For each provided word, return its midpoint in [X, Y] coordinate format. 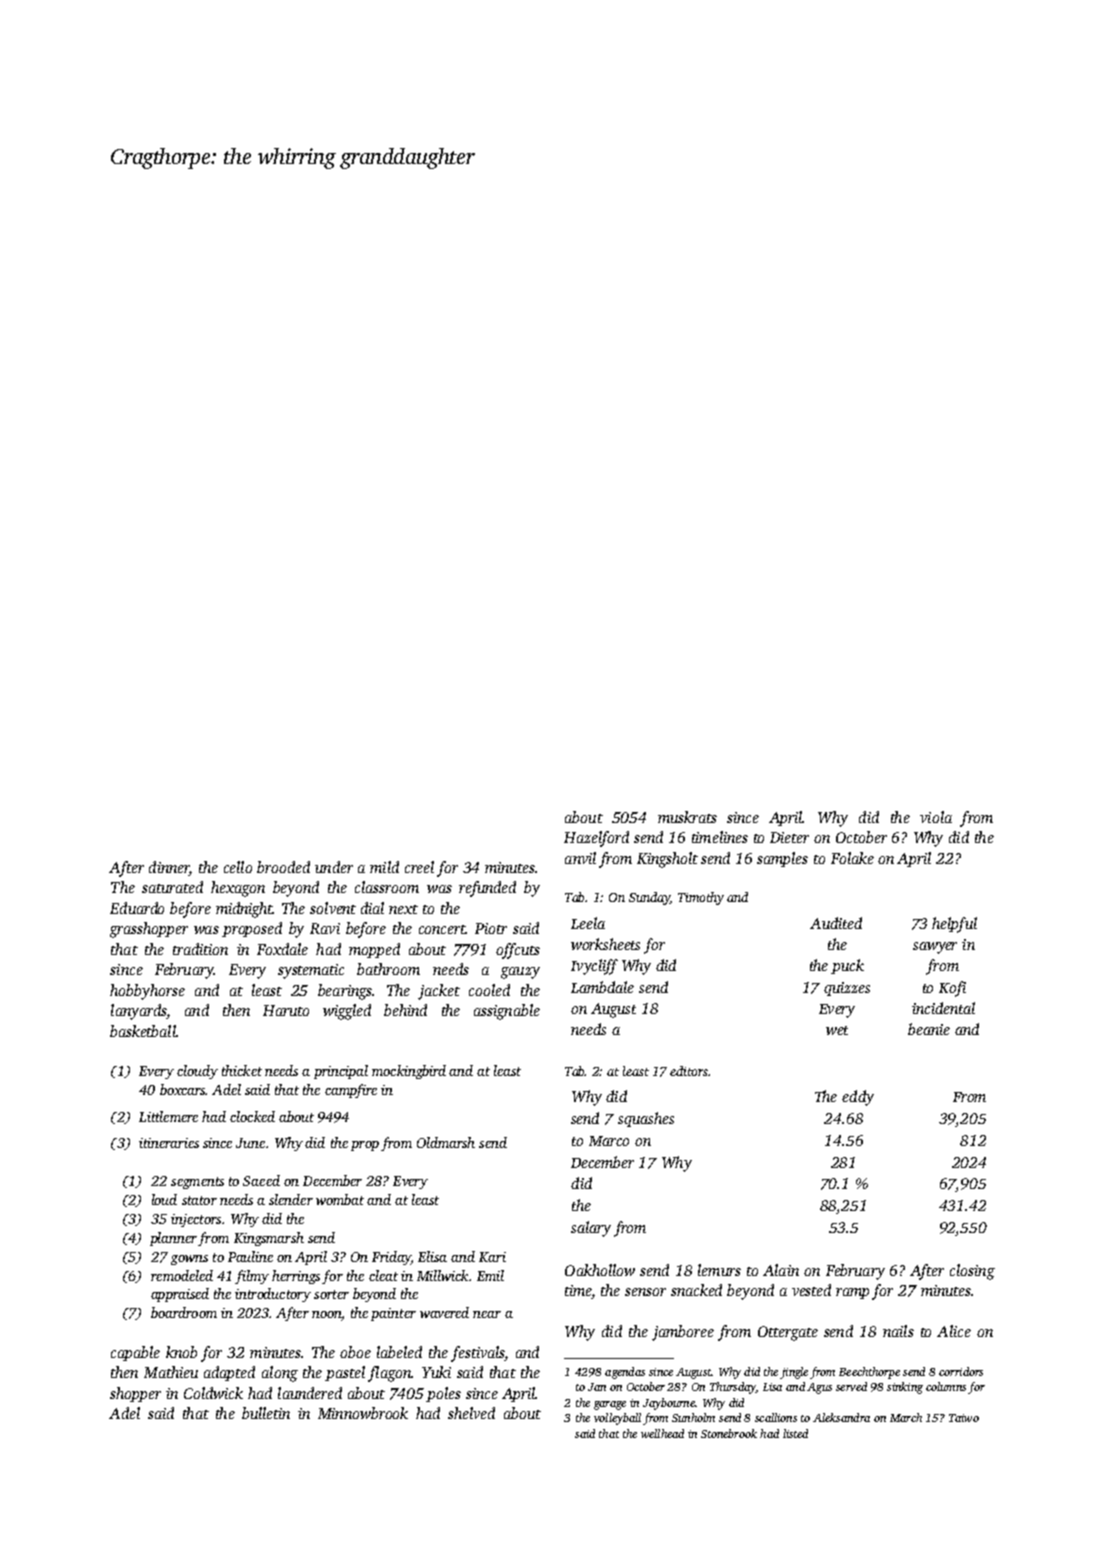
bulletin [266, 1413]
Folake [852, 858]
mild [384, 867]
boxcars [183, 1089]
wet [837, 1030]
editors [689, 1071]
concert [442, 929]
